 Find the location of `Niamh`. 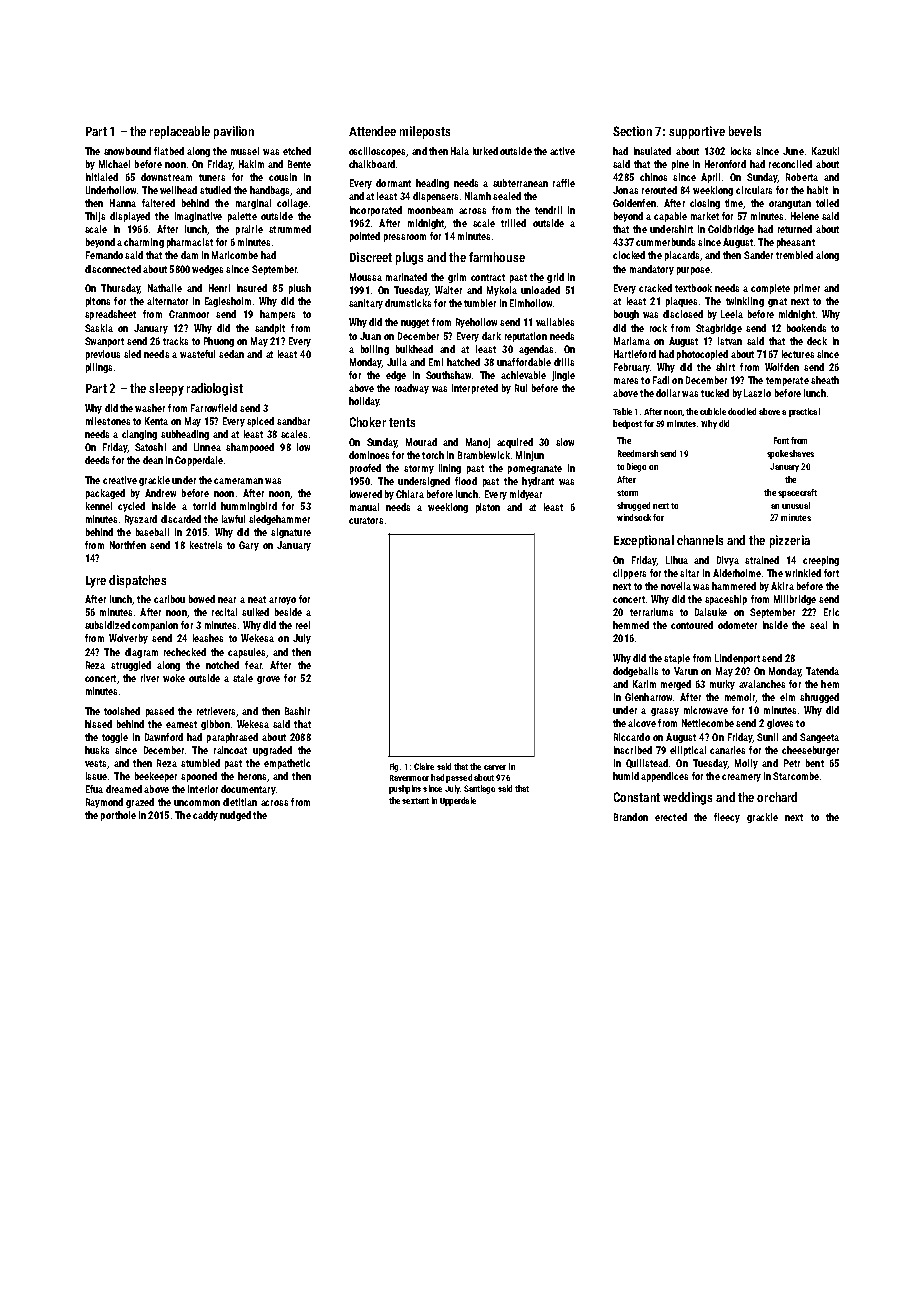

Niamh is located at coordinates (478, 196).
